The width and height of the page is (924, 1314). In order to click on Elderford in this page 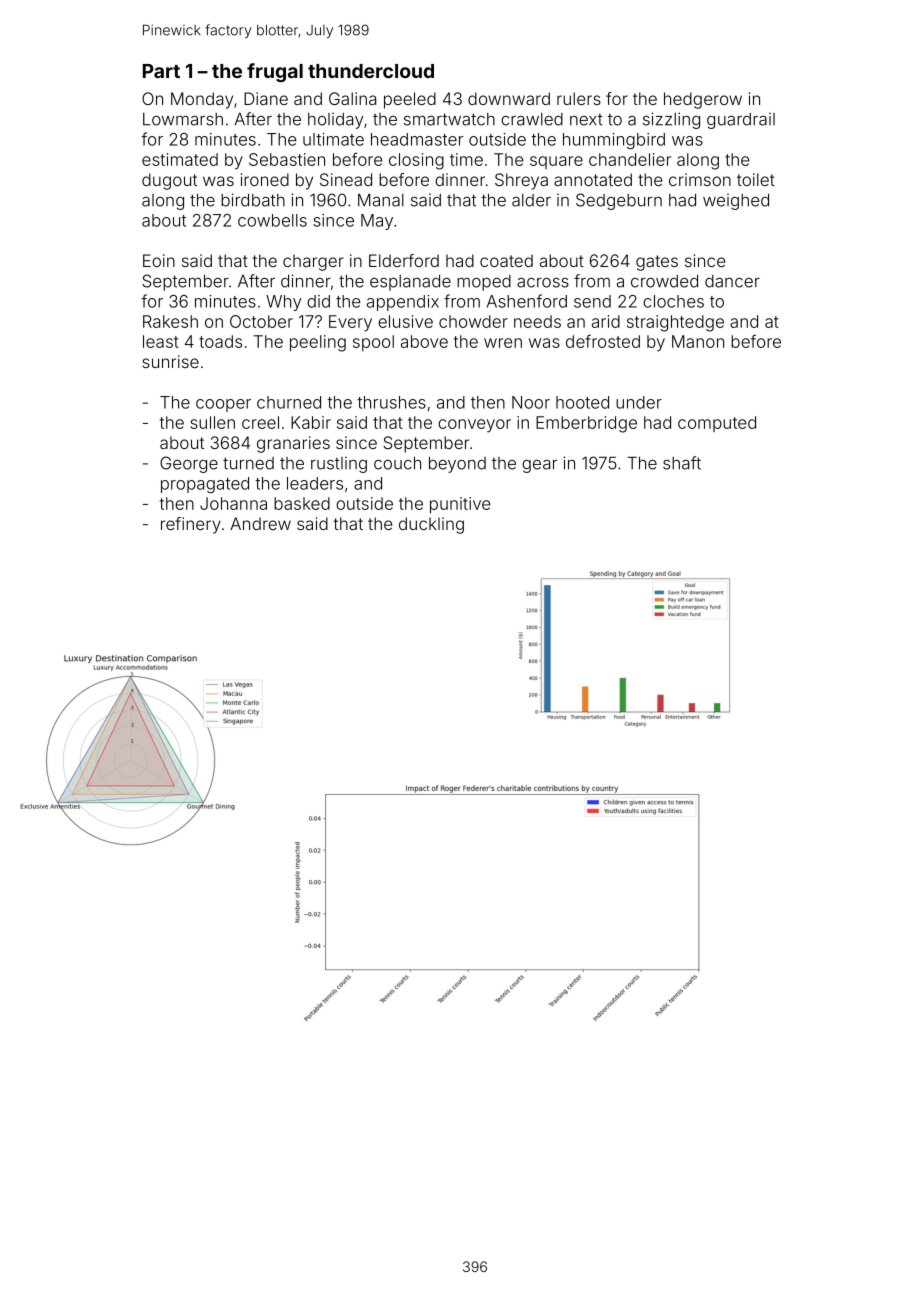, I will do `click(404, 260)`.
